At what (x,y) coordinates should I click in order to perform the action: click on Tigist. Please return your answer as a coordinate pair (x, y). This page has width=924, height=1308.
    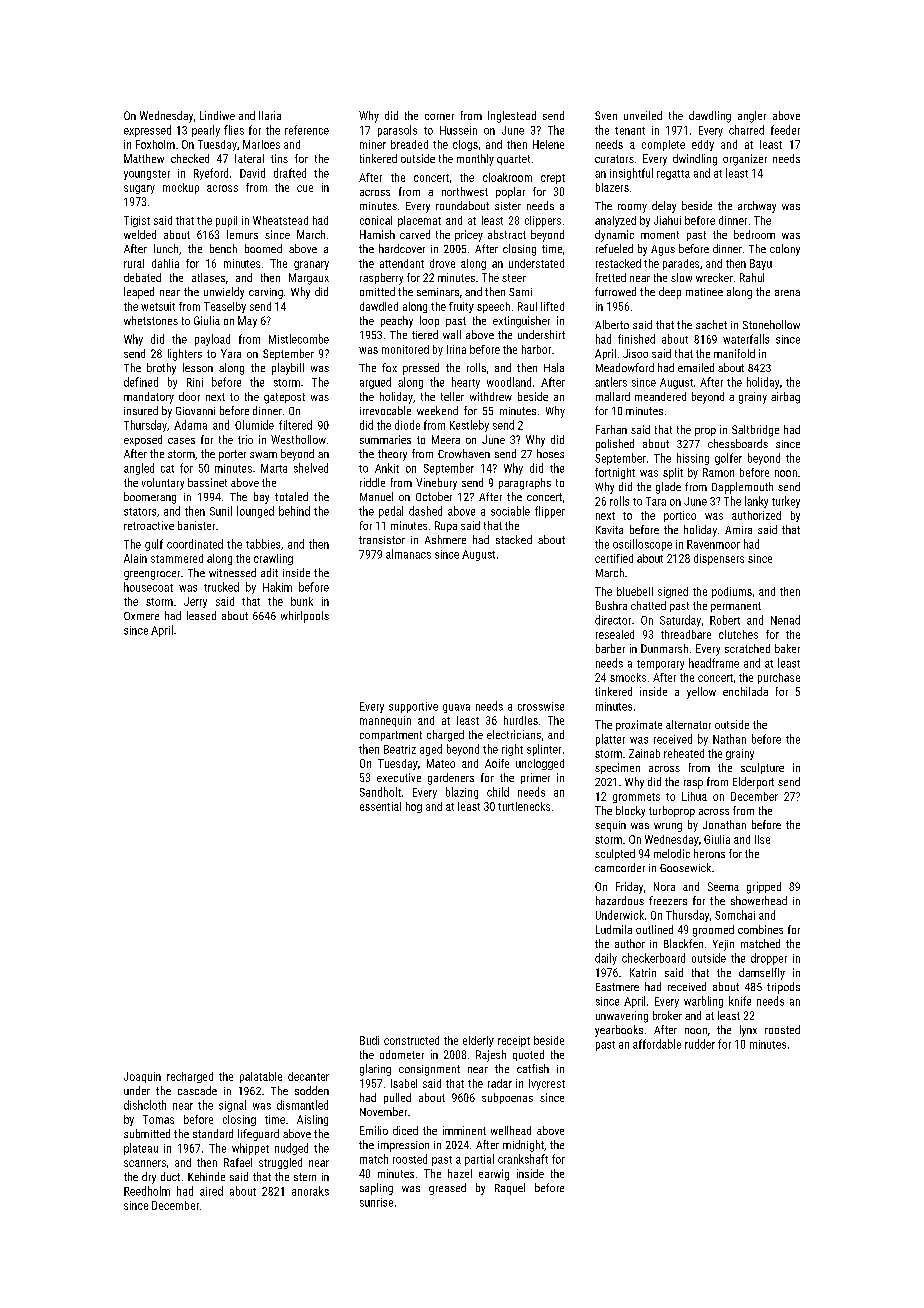
    Looking at the image, I should click on (137, 221).
